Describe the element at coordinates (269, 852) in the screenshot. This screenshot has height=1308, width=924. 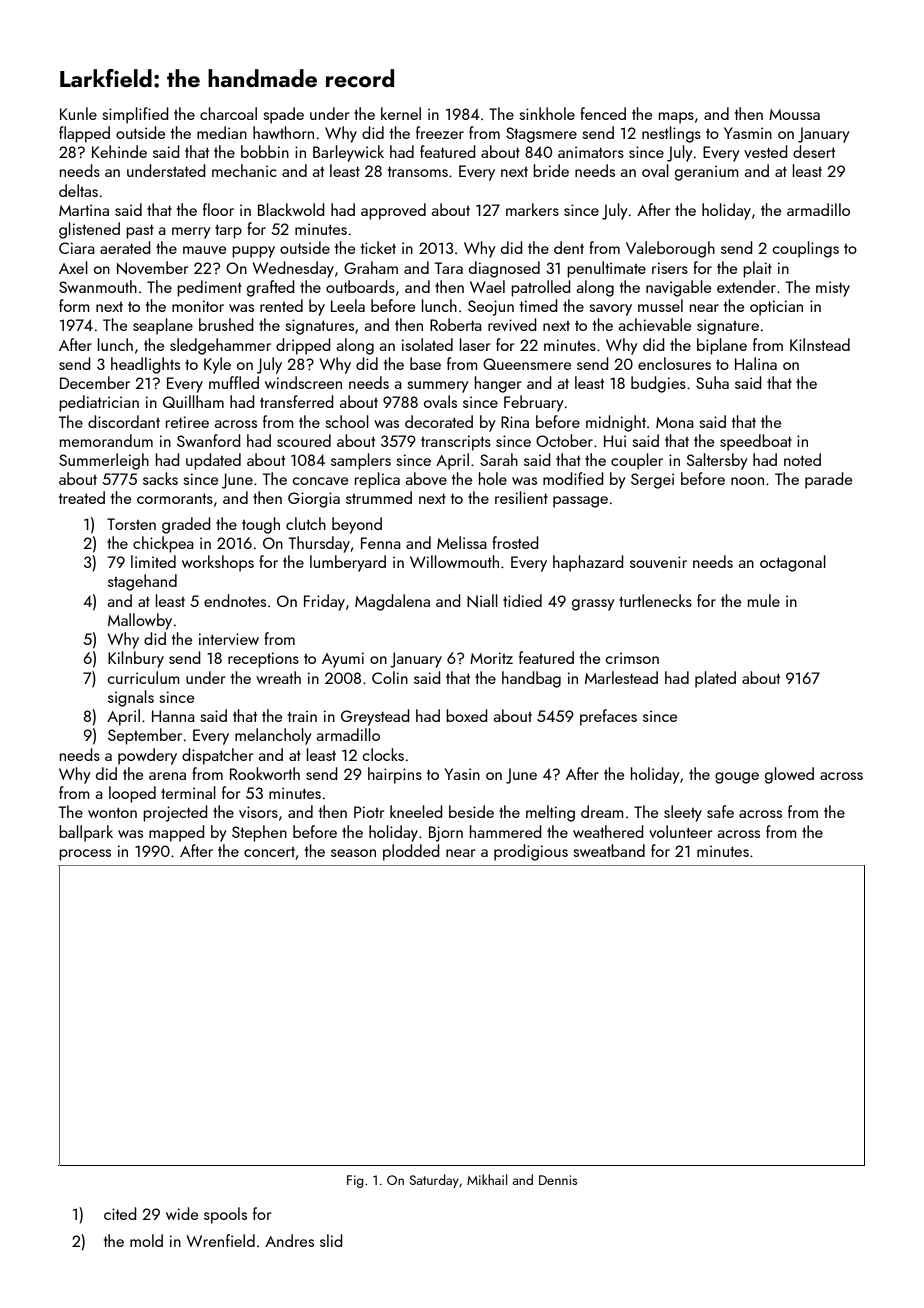
I see `concert` at that location.
